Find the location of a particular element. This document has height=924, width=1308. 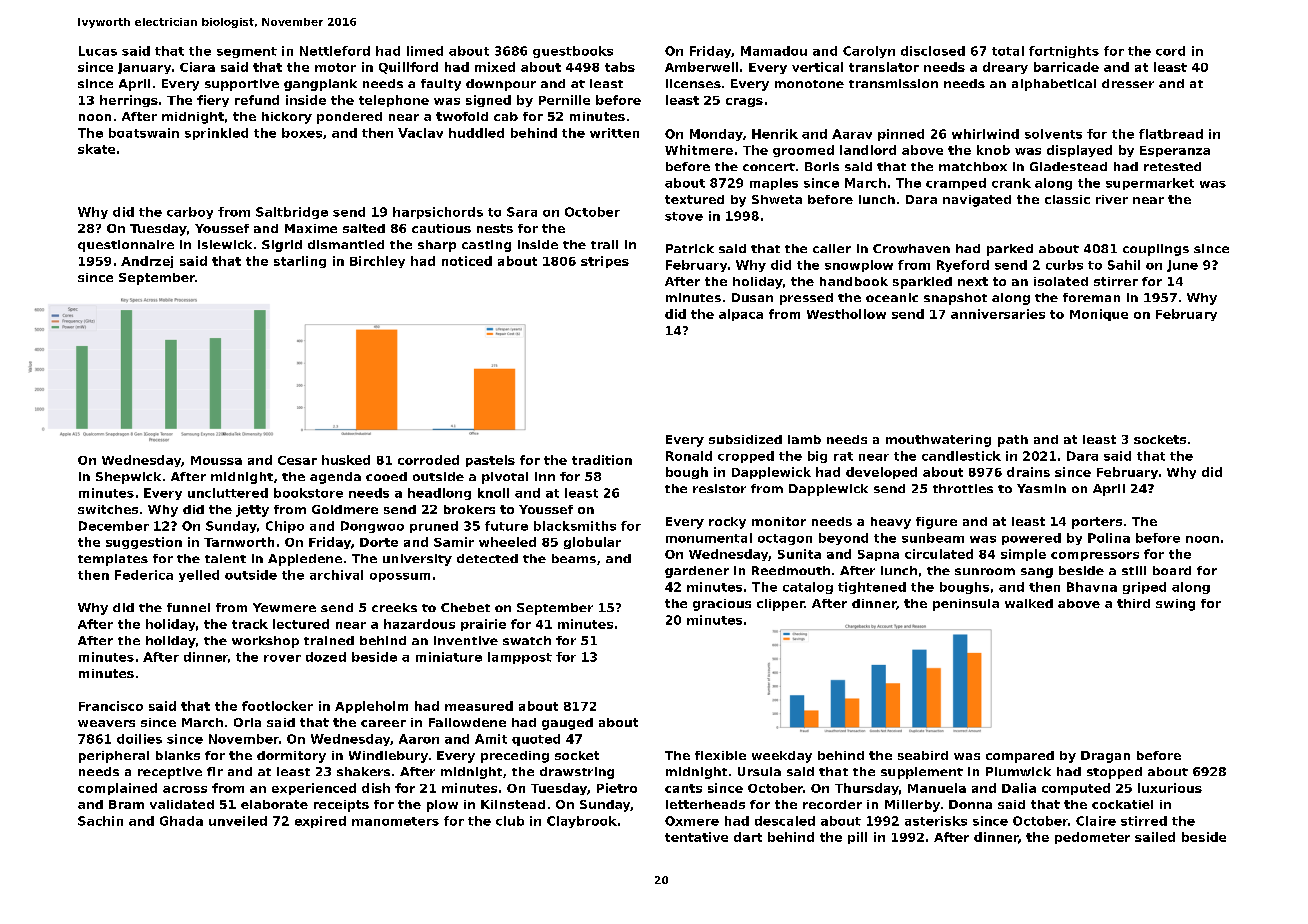

funnel is located at coordinates (188, 607).
